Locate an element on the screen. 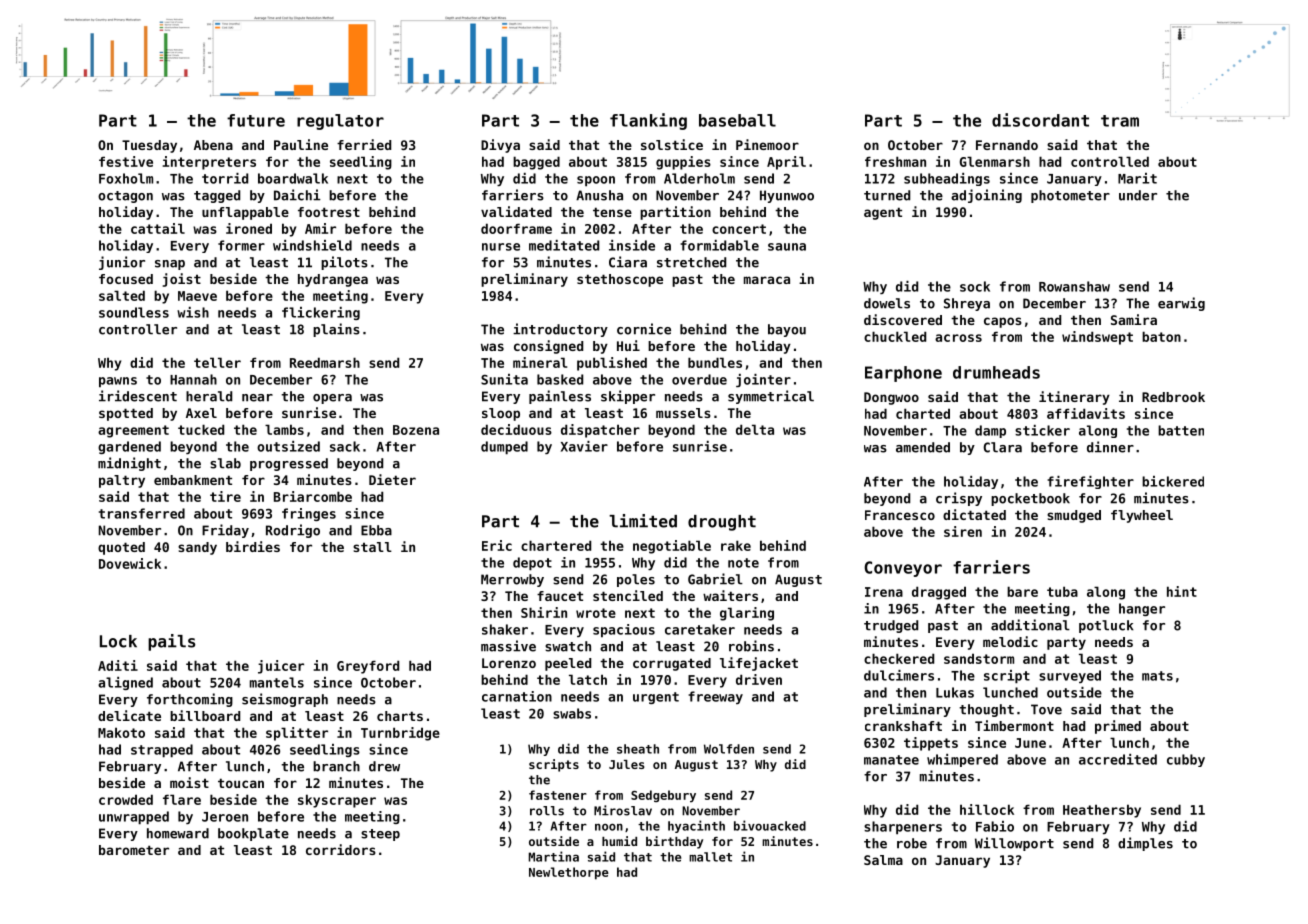 This screenshot has height=924, width=1308. discordant is located at coordinates (1040, 120).
